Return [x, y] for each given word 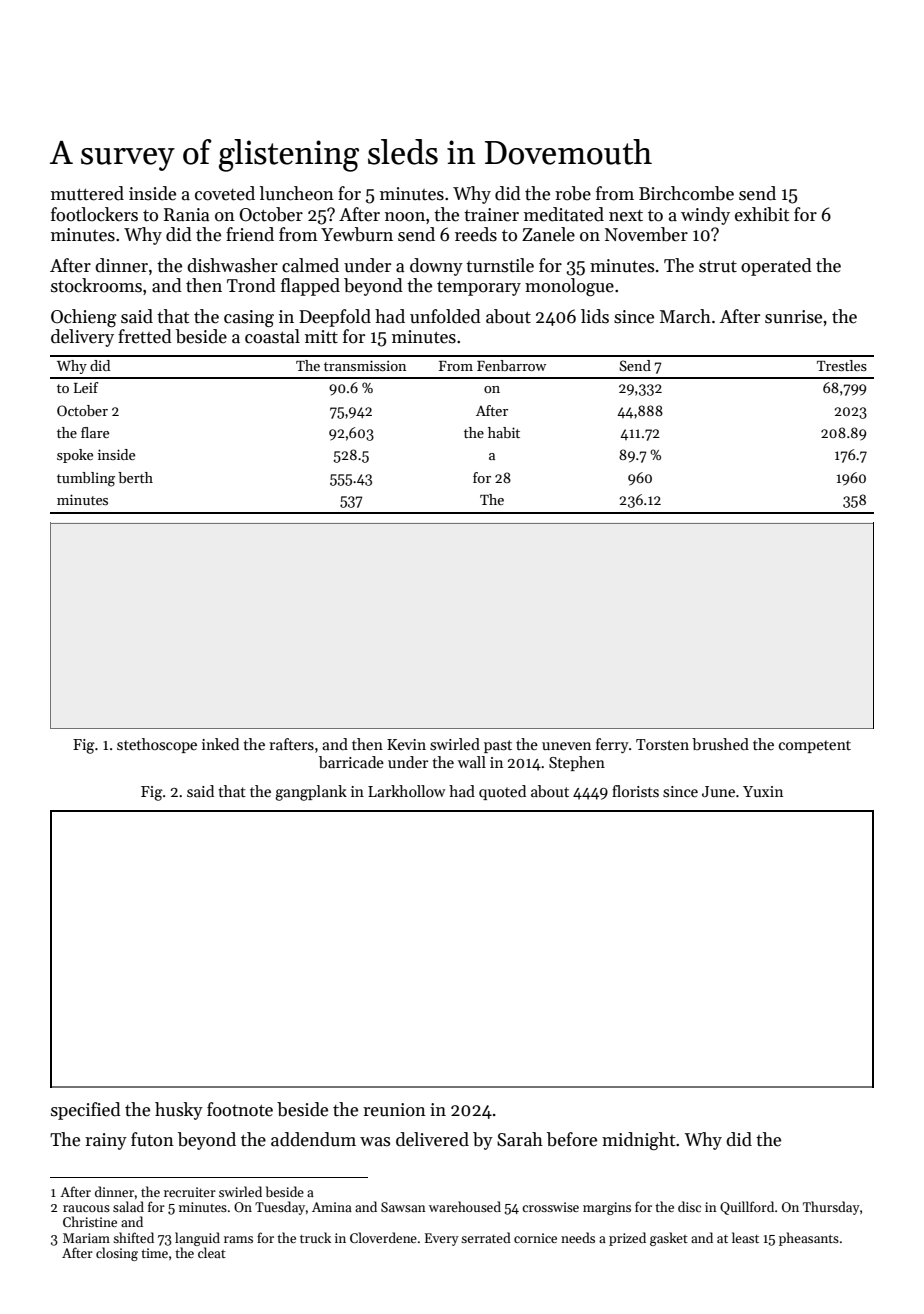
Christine [90, 1221]
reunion [394, 1110]
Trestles [842, 365]
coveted [225, 193]
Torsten [662, 744]
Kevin [406, 744]
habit [504, 432]
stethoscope [157, 745]
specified [86, 1111]
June [718, 791]
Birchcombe [686, 193]
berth [135, 477]
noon [405, 217]
